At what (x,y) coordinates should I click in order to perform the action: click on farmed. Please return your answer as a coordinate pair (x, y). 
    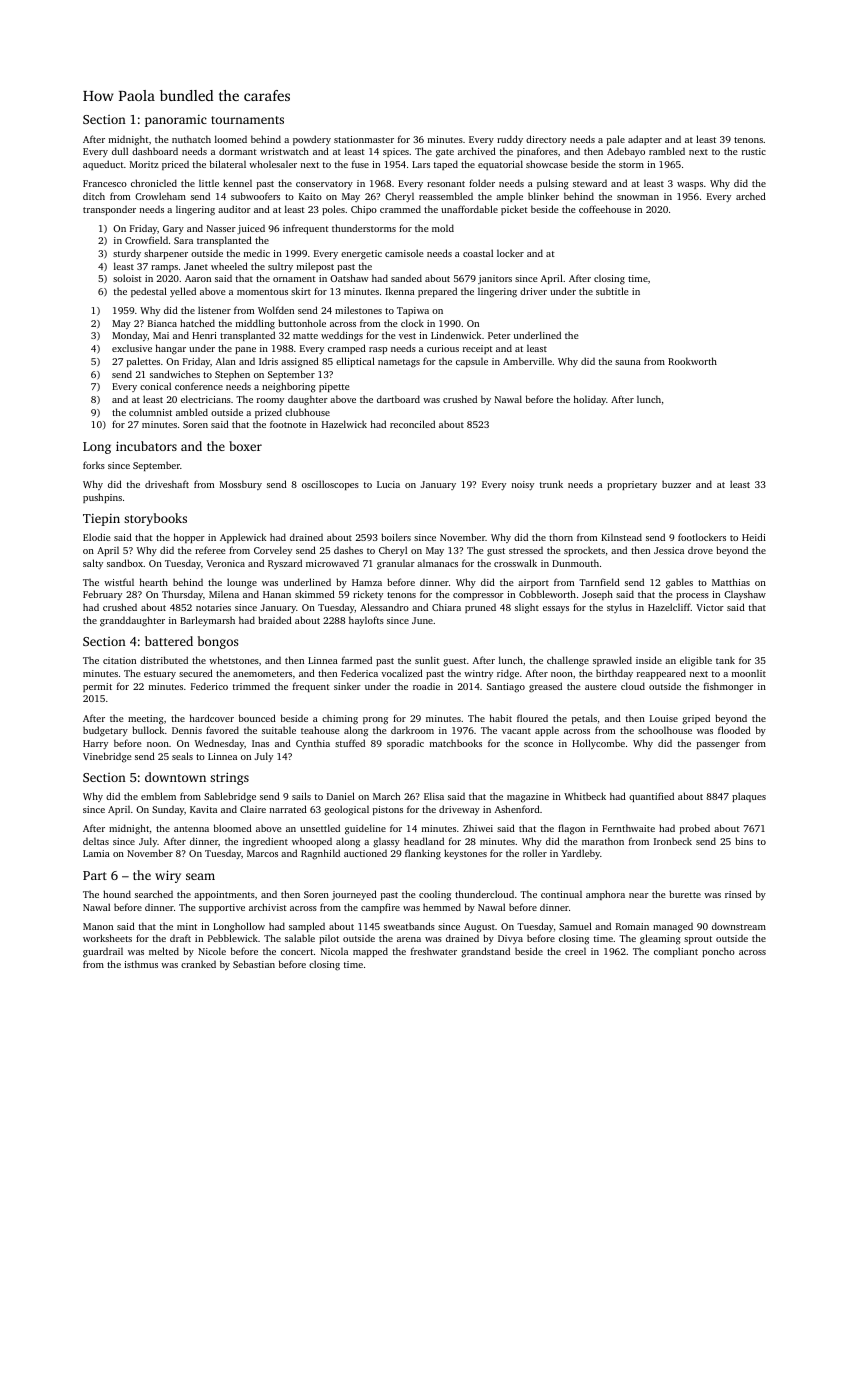
    Looking at the image, I should click on (357, 660).
